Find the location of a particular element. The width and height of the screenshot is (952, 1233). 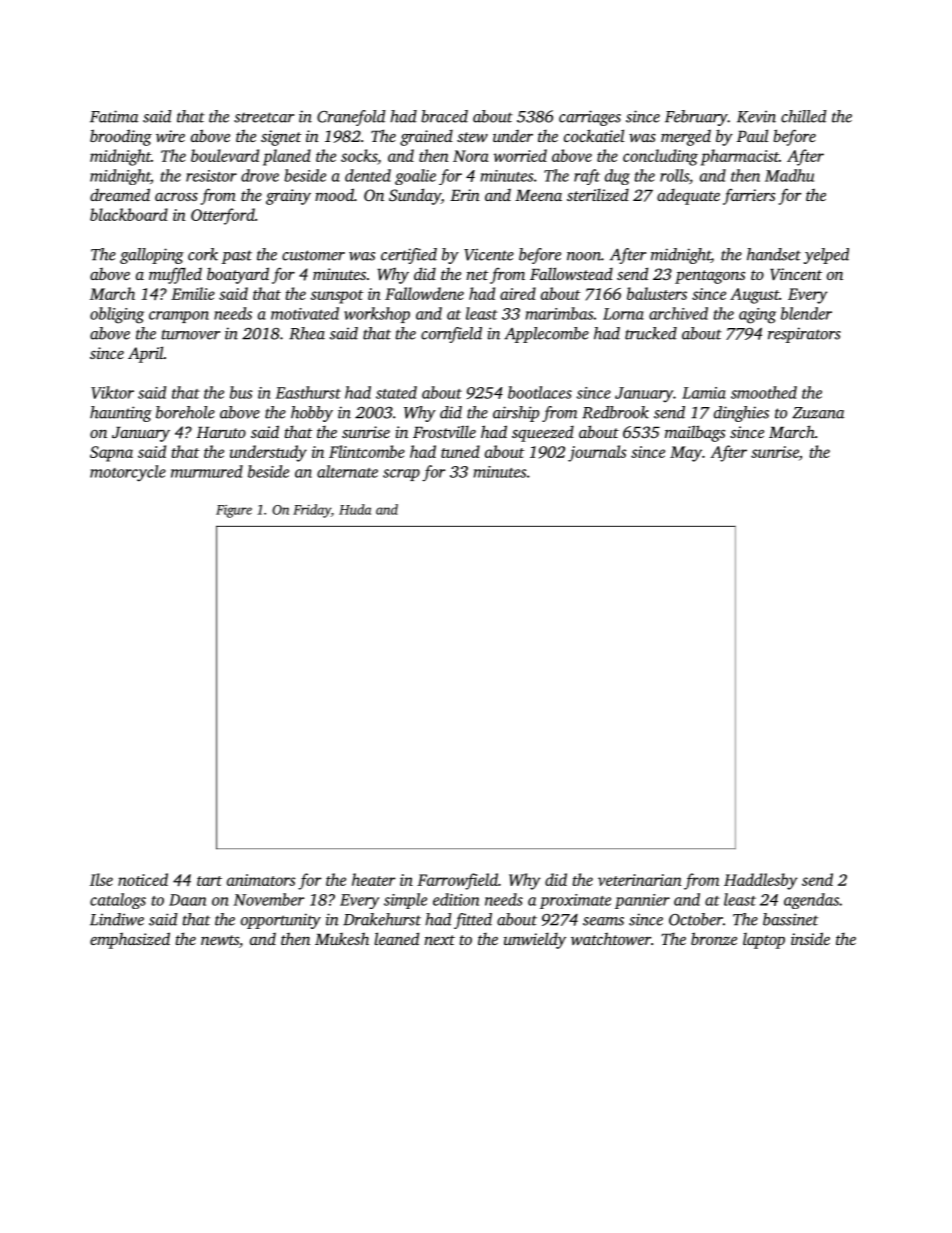

April is located at coordinates (146, 354).
